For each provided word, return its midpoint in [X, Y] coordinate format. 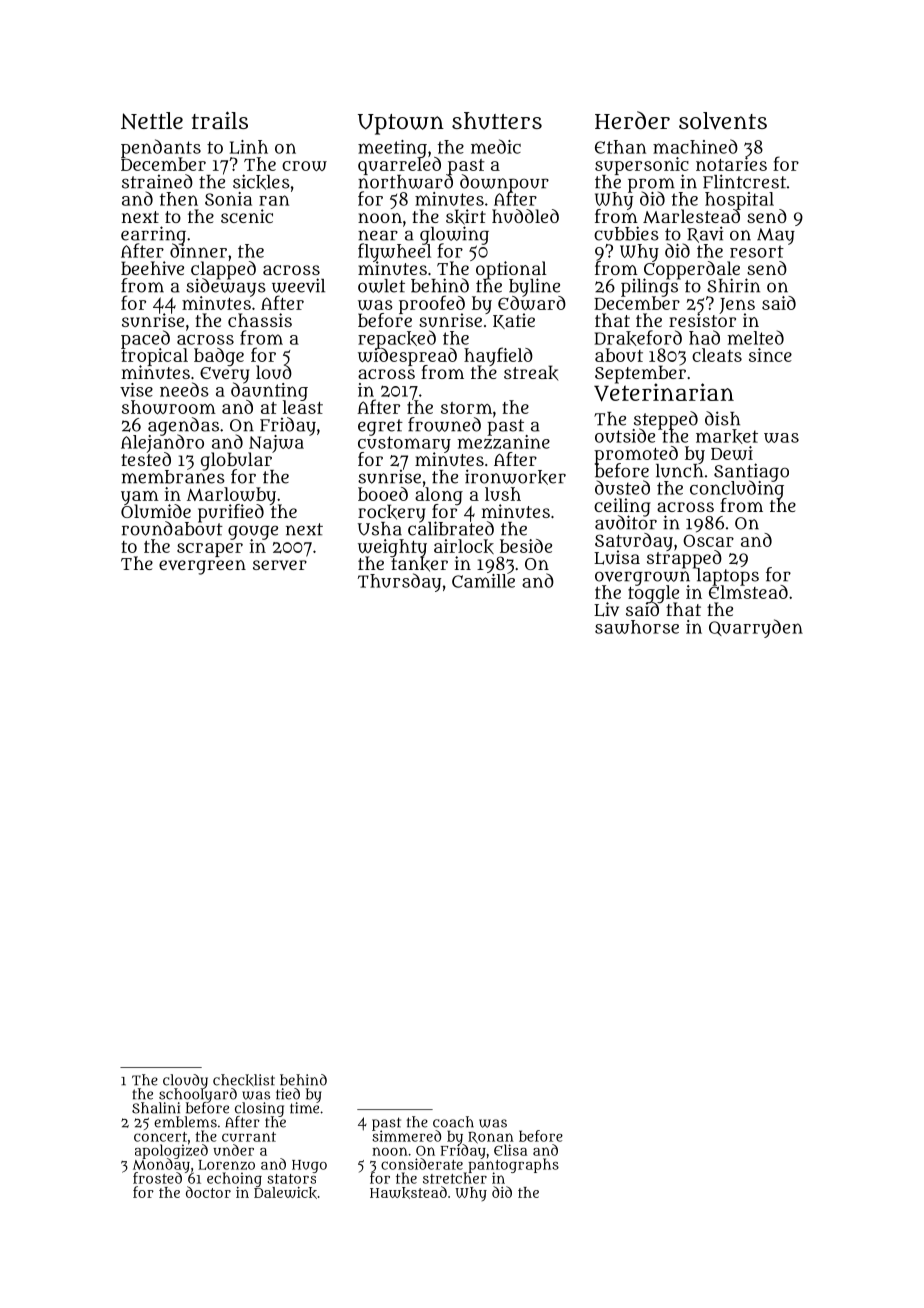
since [770, 355]
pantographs [512, 1166]
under [233, 1150]
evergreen [202, 567]
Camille [483, 581]
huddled [525, 216]
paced [145, 339]
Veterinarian [664, 392]
